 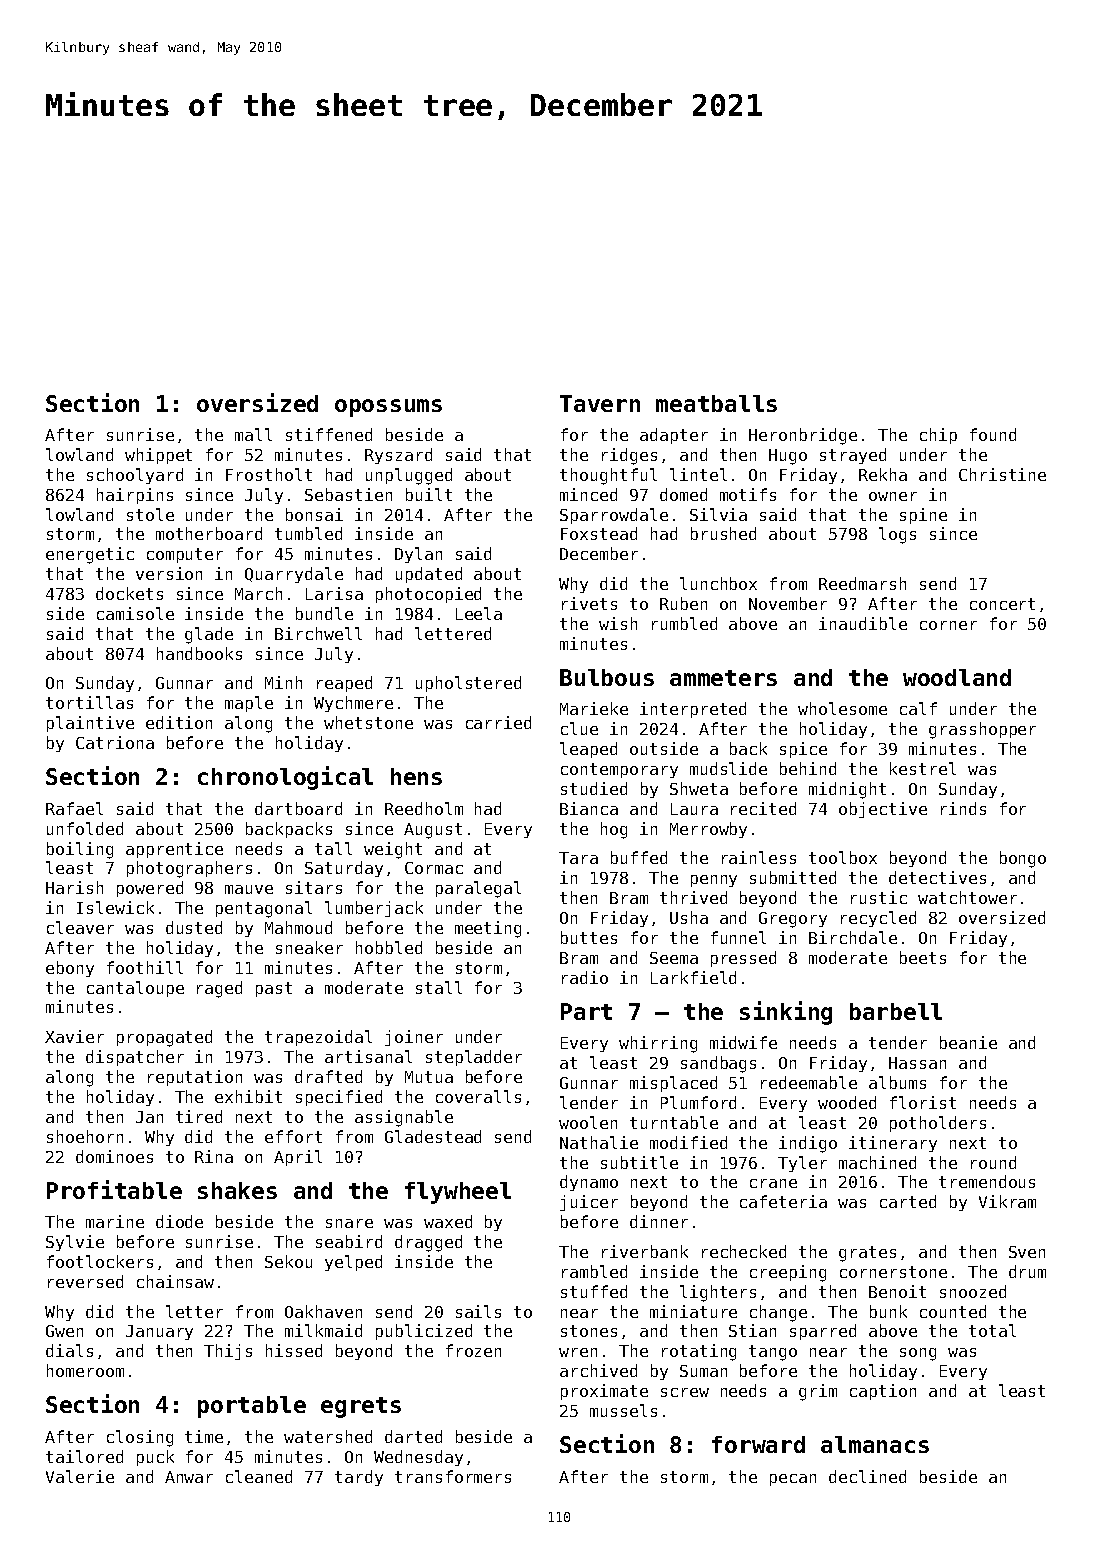 What do you see at coordinates (639, 1162) in the page?
I see `subtitle` at bounding box center [639, 1162].
